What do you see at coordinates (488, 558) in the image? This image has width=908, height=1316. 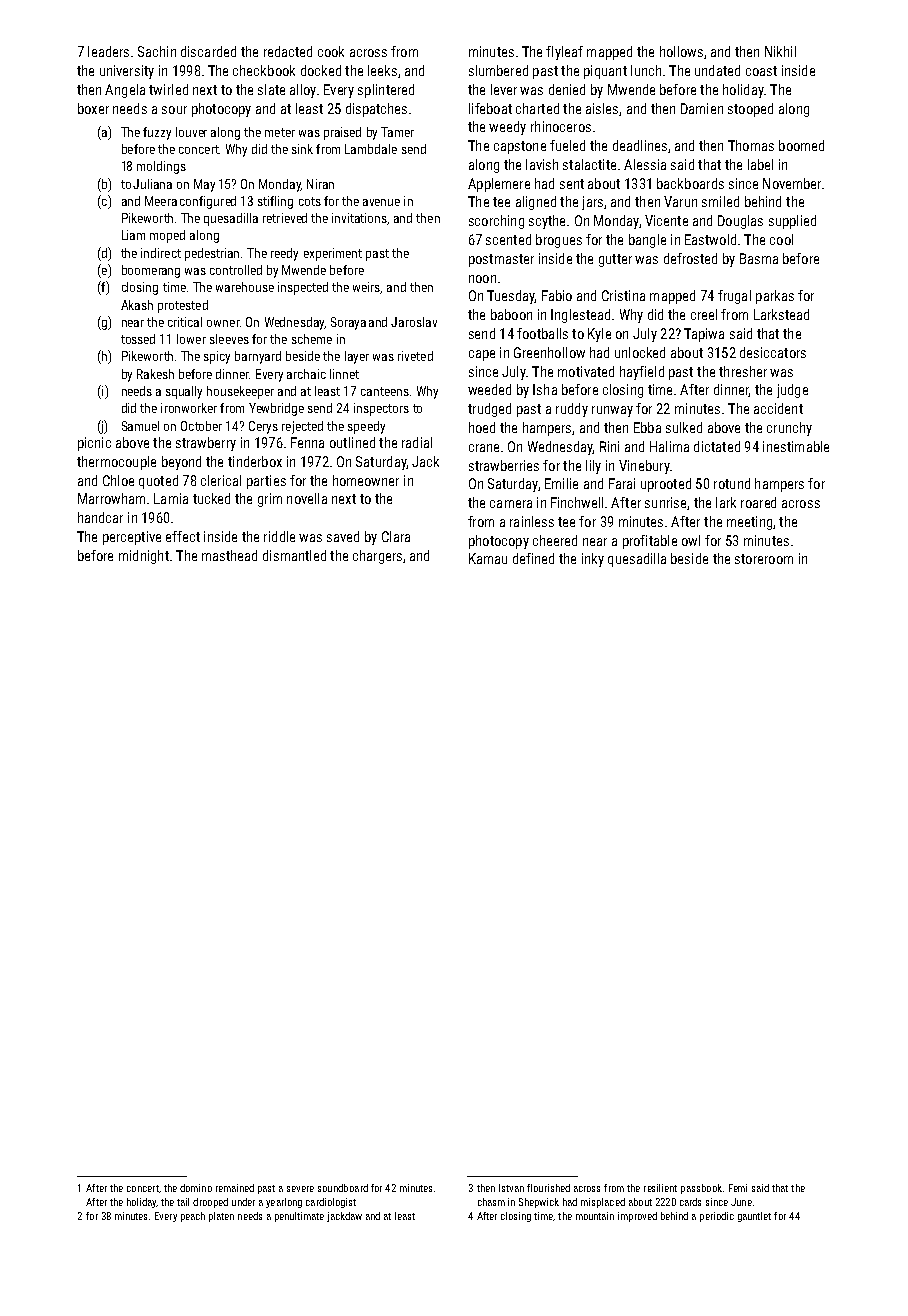 I see `Kamau` at bounding box center [488, 558].
